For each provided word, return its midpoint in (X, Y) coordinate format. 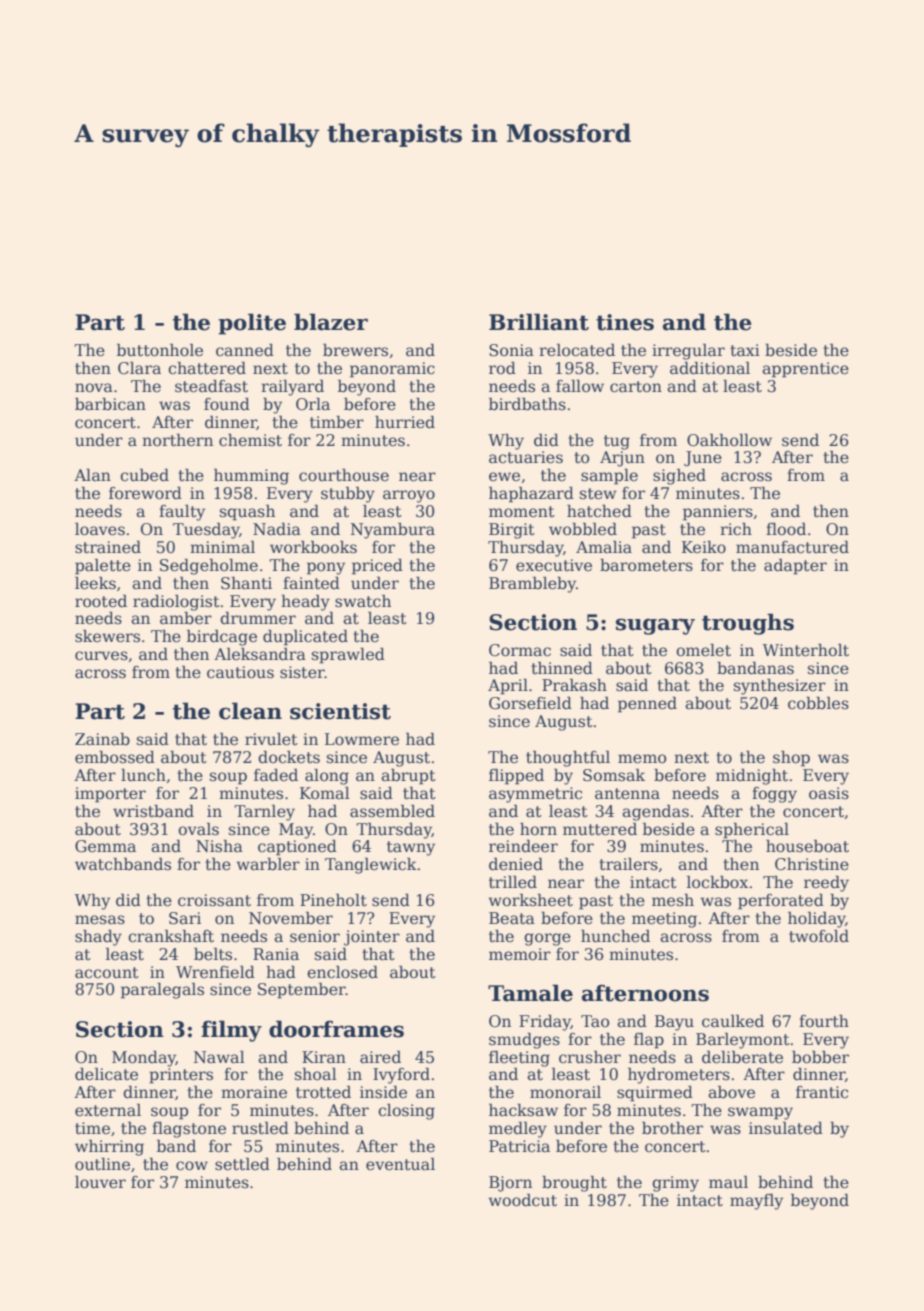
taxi (745, 350)
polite (252, 324)
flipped (516, 776)
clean (250, 711)
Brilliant (539, 322)
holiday (817, 919)
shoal (316, 1073)
